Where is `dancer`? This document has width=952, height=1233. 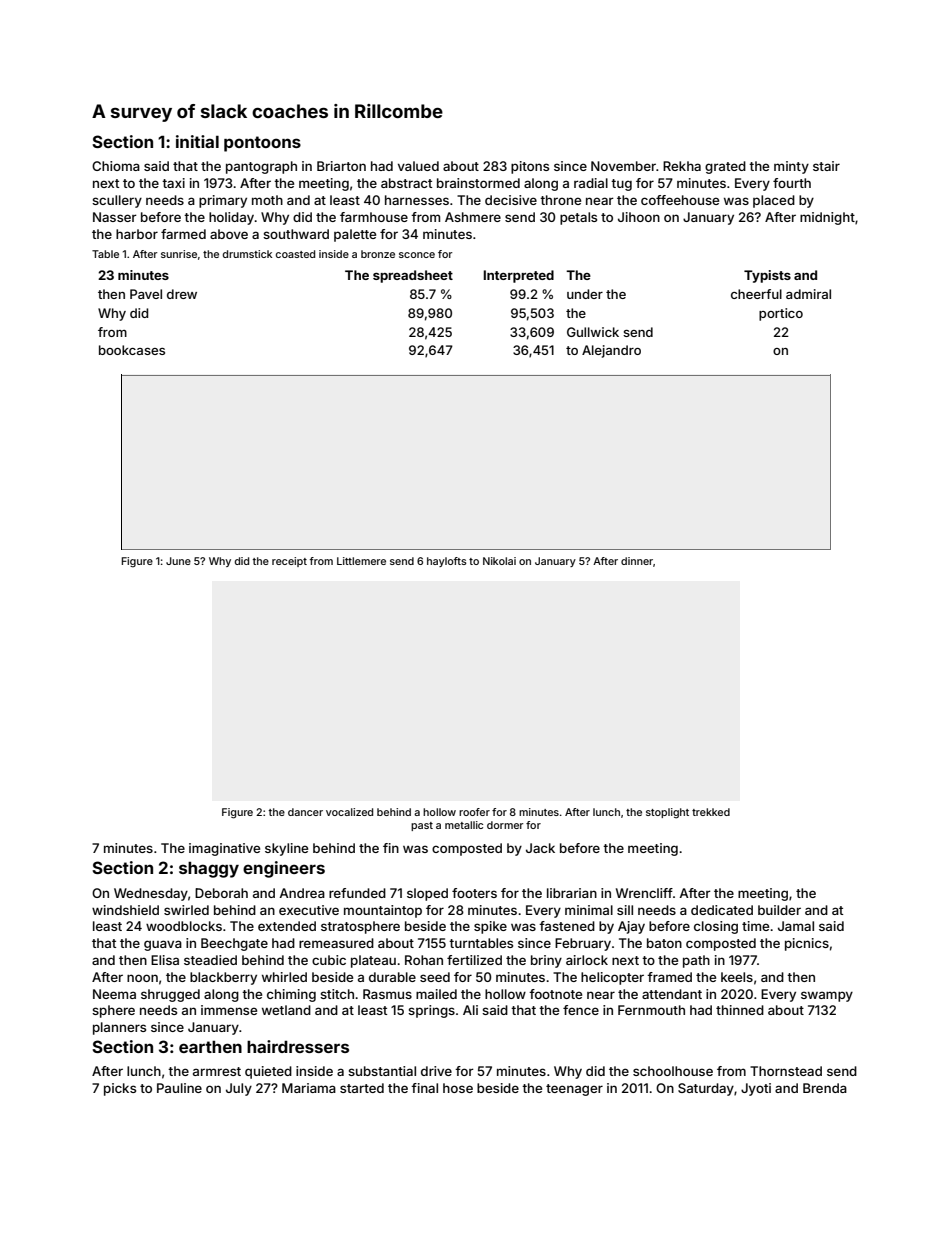 dancer is located at coordinates (305, 812).
